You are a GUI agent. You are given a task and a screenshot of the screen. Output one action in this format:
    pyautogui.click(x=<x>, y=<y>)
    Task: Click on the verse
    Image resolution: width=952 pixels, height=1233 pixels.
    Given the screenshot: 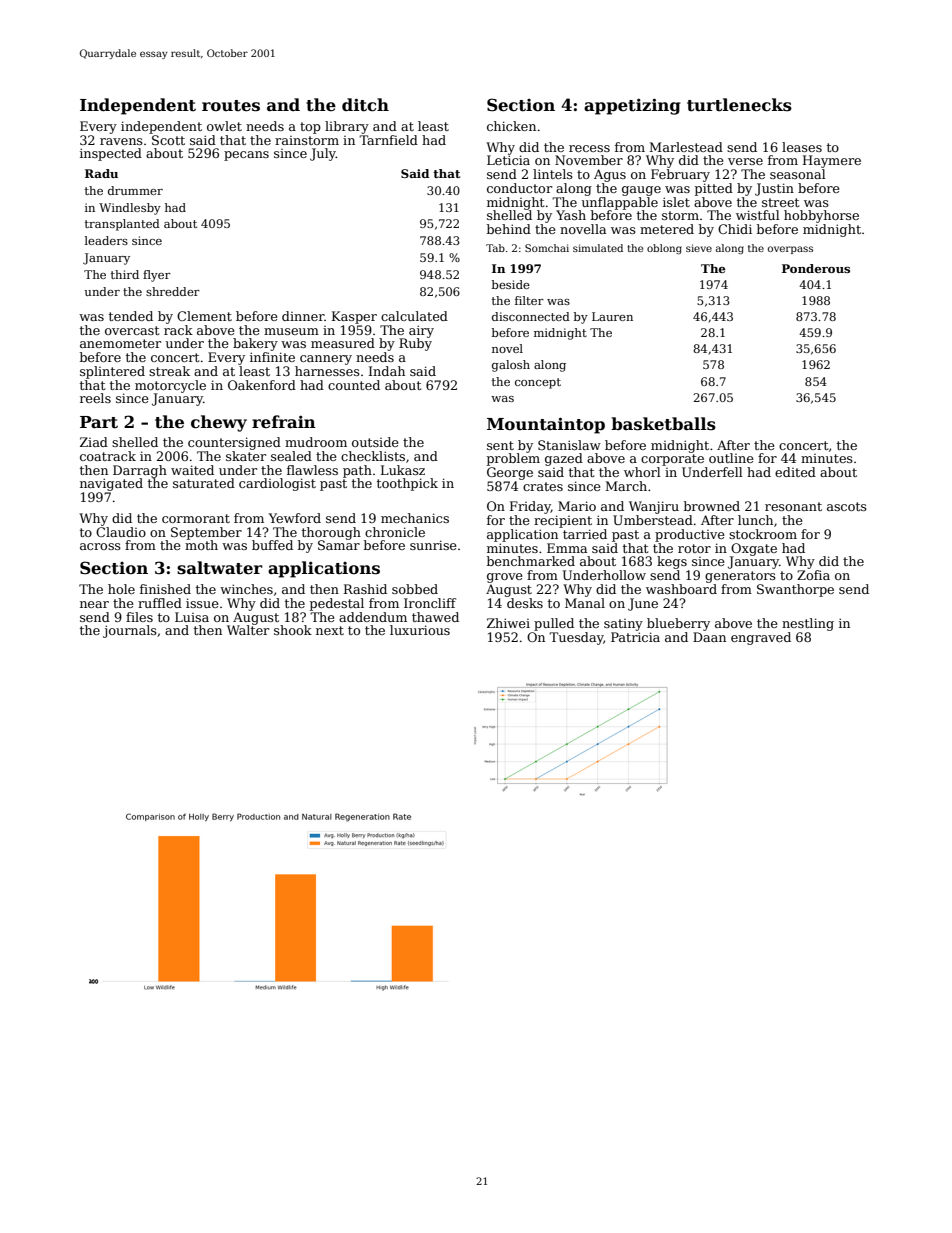 What is the action you would take?
    pyautogui.click(x=745, y=161)
